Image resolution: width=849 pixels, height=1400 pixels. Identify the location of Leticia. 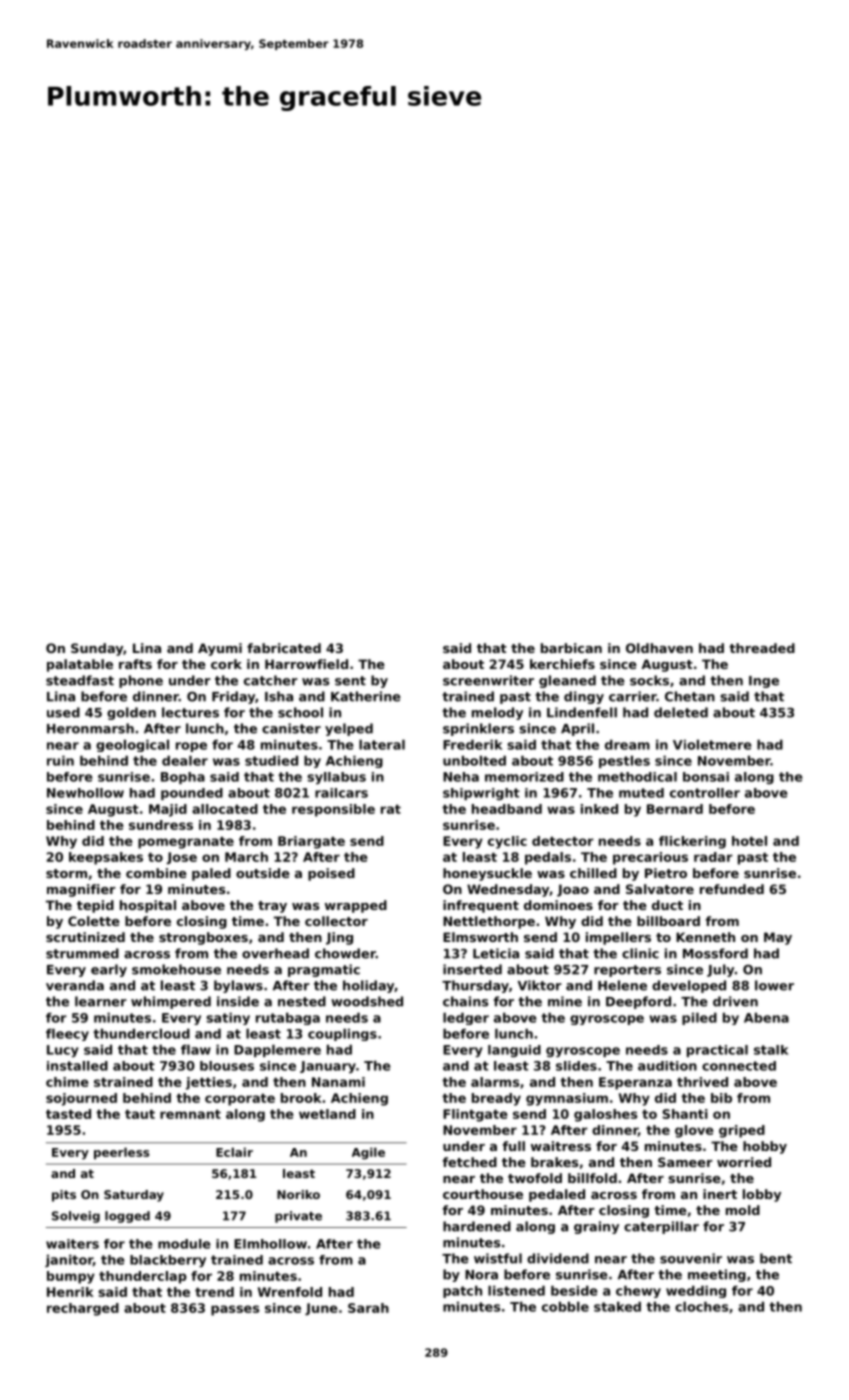
(496, 953).
